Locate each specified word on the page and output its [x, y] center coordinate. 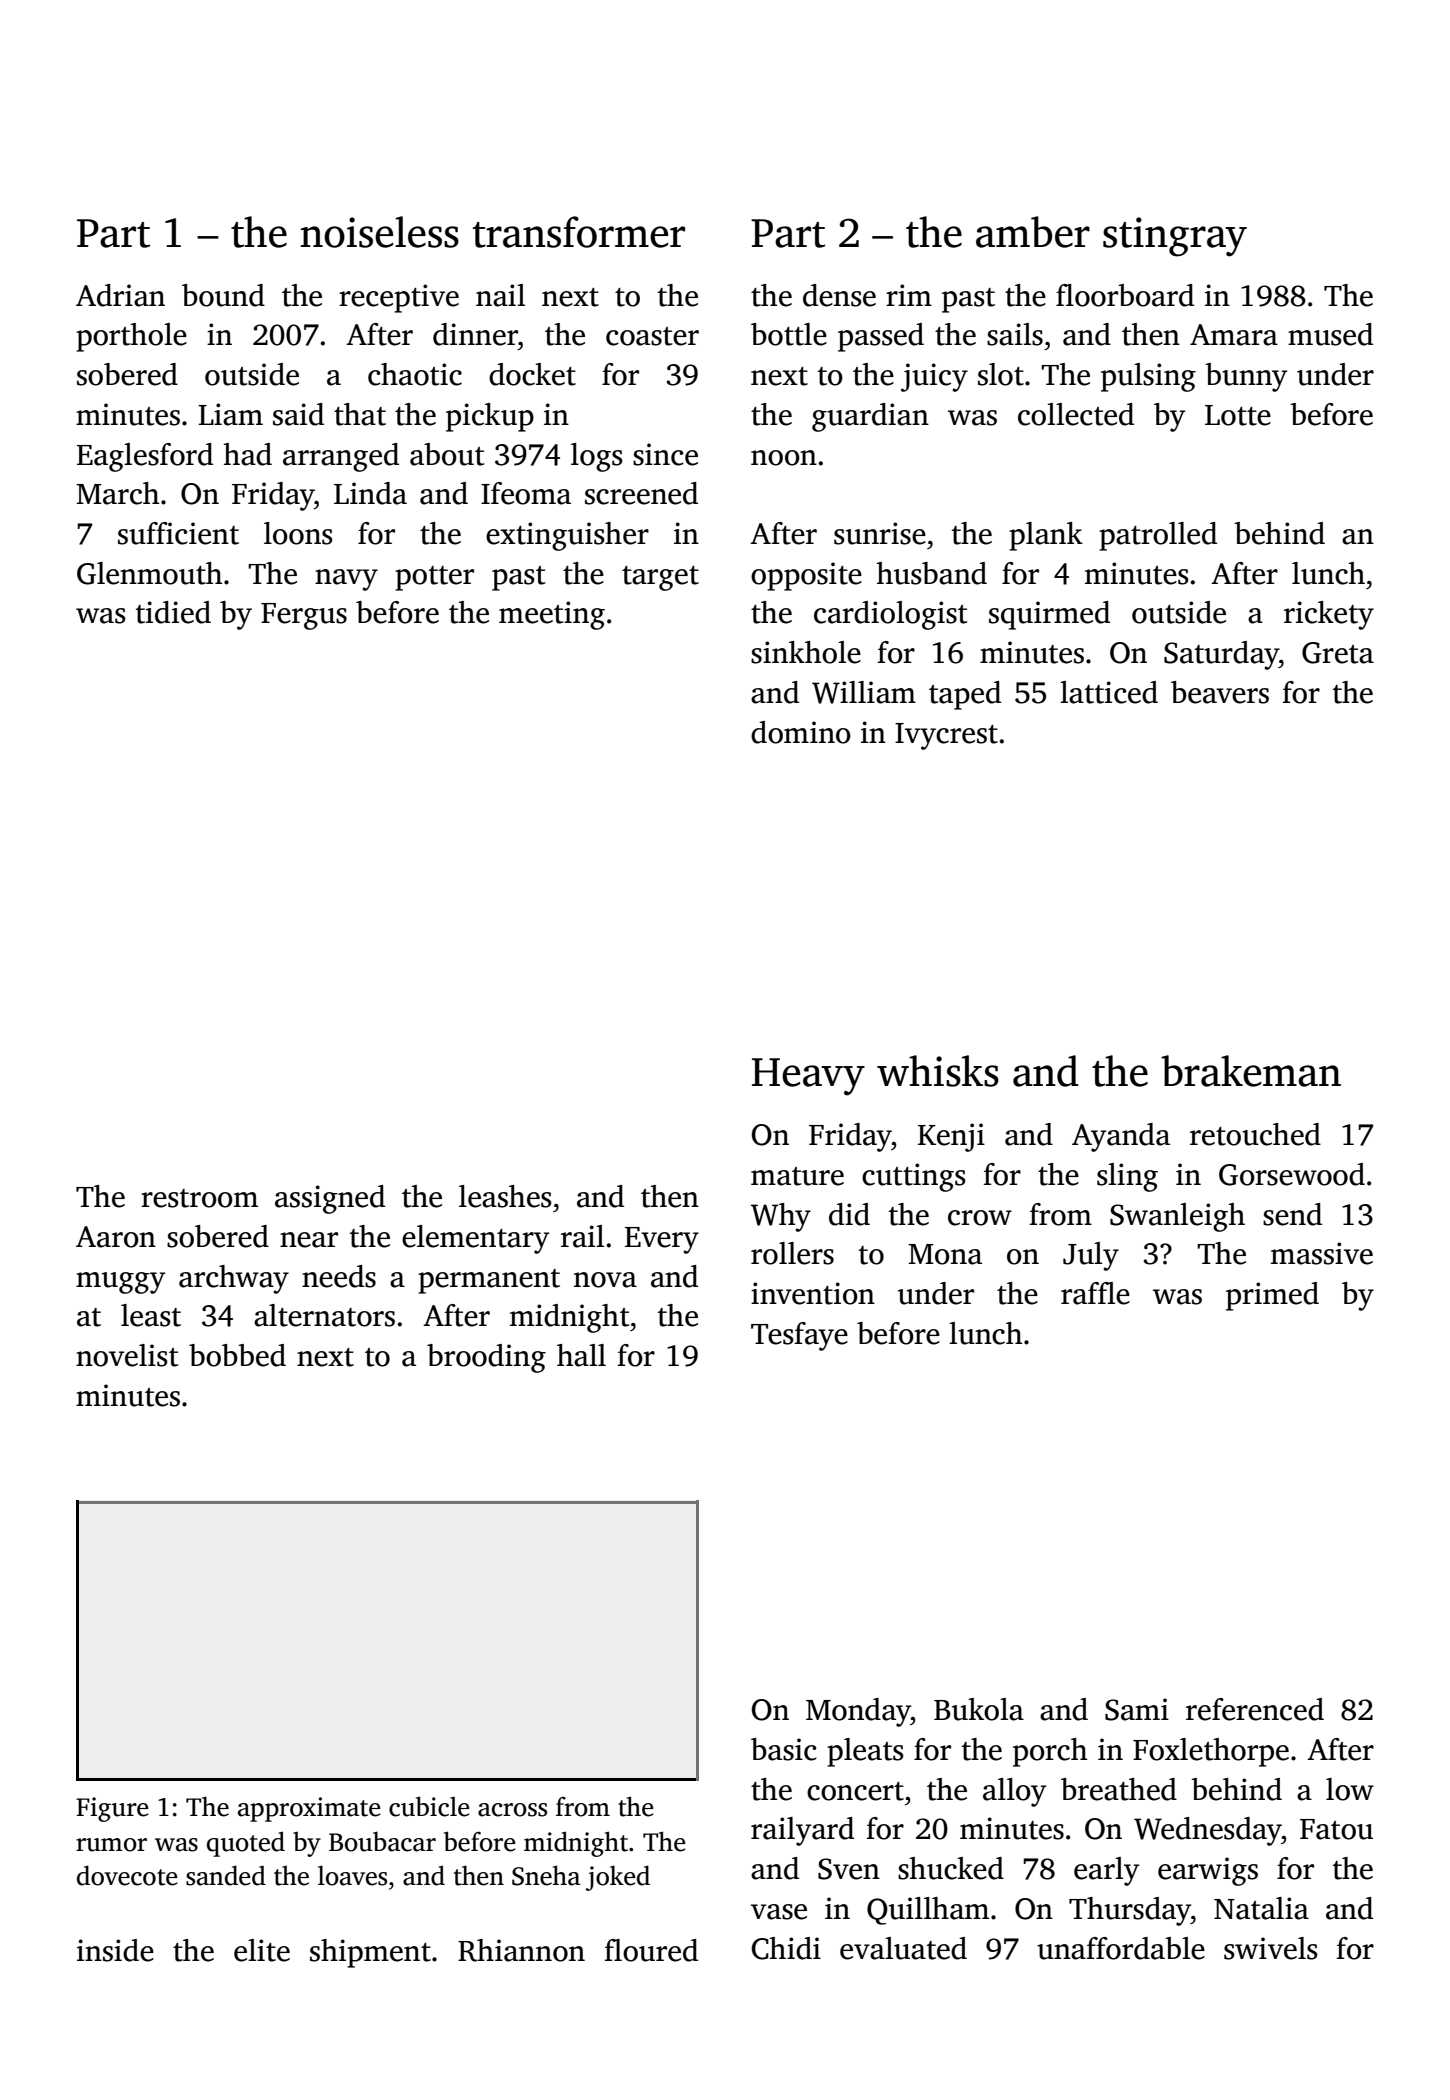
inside [115, 1950]
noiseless [379, 232]
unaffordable [1121, 1948]
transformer [578, 232]
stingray [1175, 237]
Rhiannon [521, 1950]
